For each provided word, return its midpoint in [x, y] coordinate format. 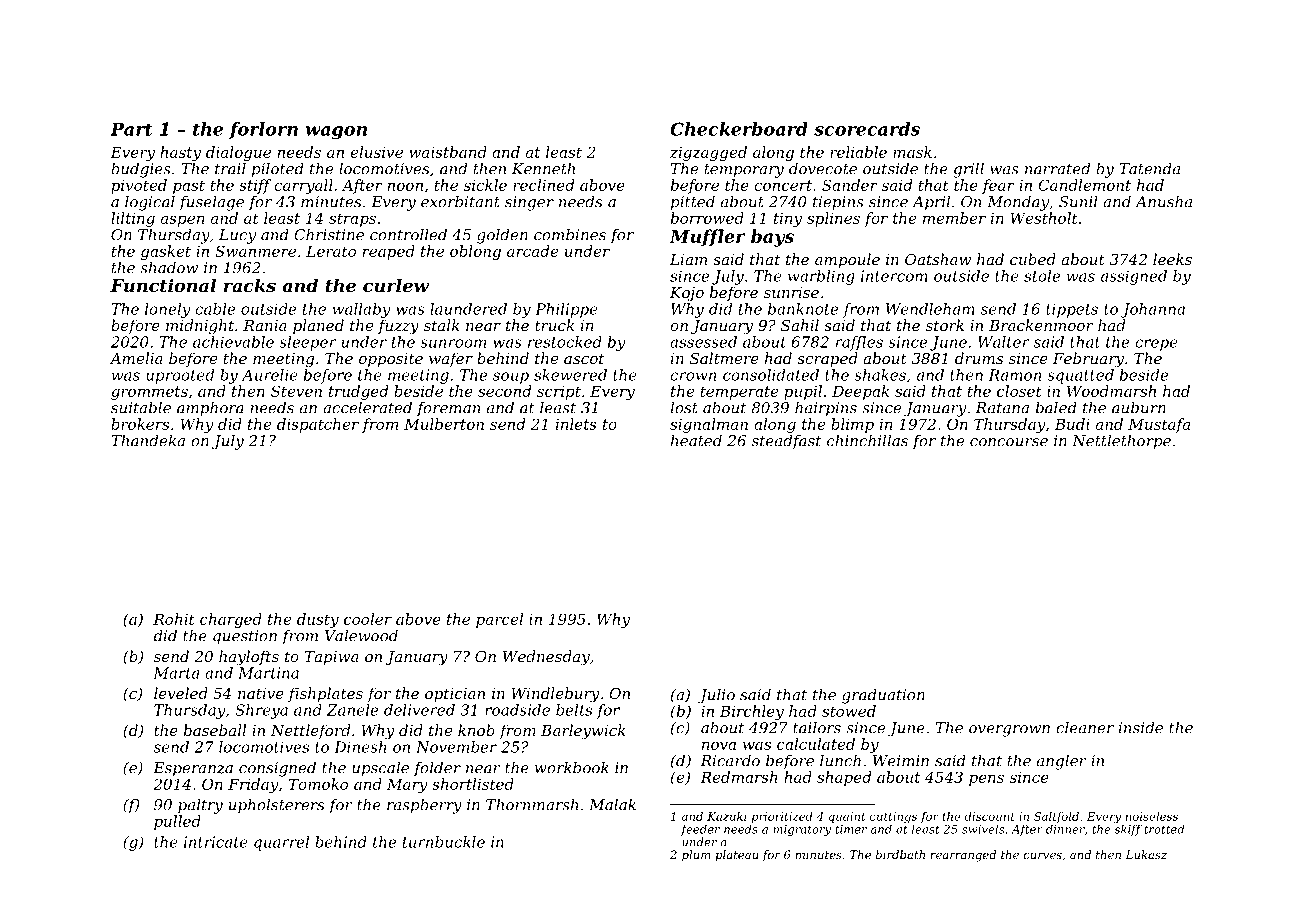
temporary [744, 171]
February [1088, 360]
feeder [700, 830]
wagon [336, 132]
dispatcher [318, 425]
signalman [709, 425]
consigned [277, 769]
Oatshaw [938, 259]
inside [1141, 727]
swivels [983, 829]
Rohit [174, 619]
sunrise [791, 292]
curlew [396, 285]
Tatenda [1149, 168]
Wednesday [546, 658]
